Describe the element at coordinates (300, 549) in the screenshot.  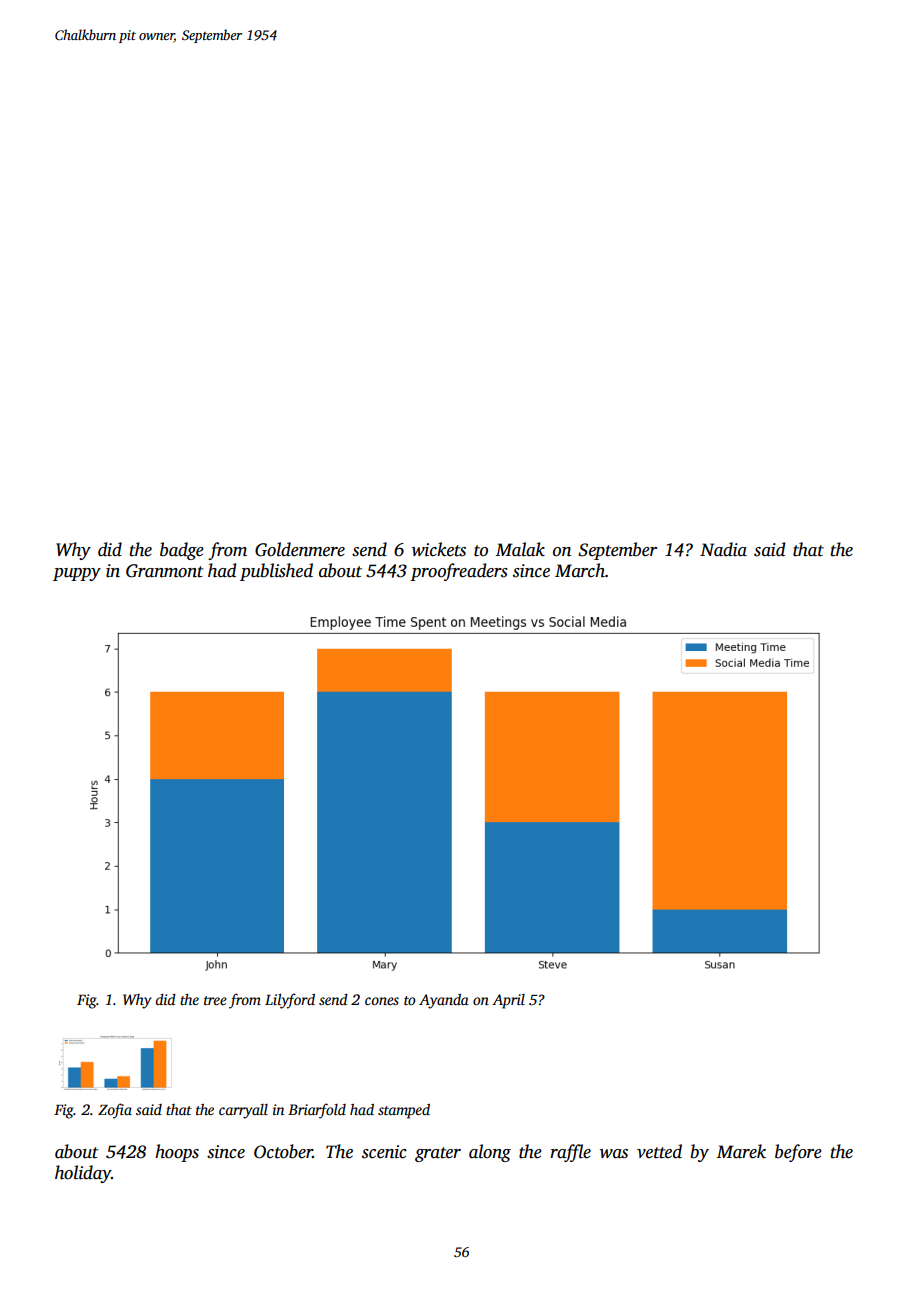
I see `Goldenmere` at that location.
